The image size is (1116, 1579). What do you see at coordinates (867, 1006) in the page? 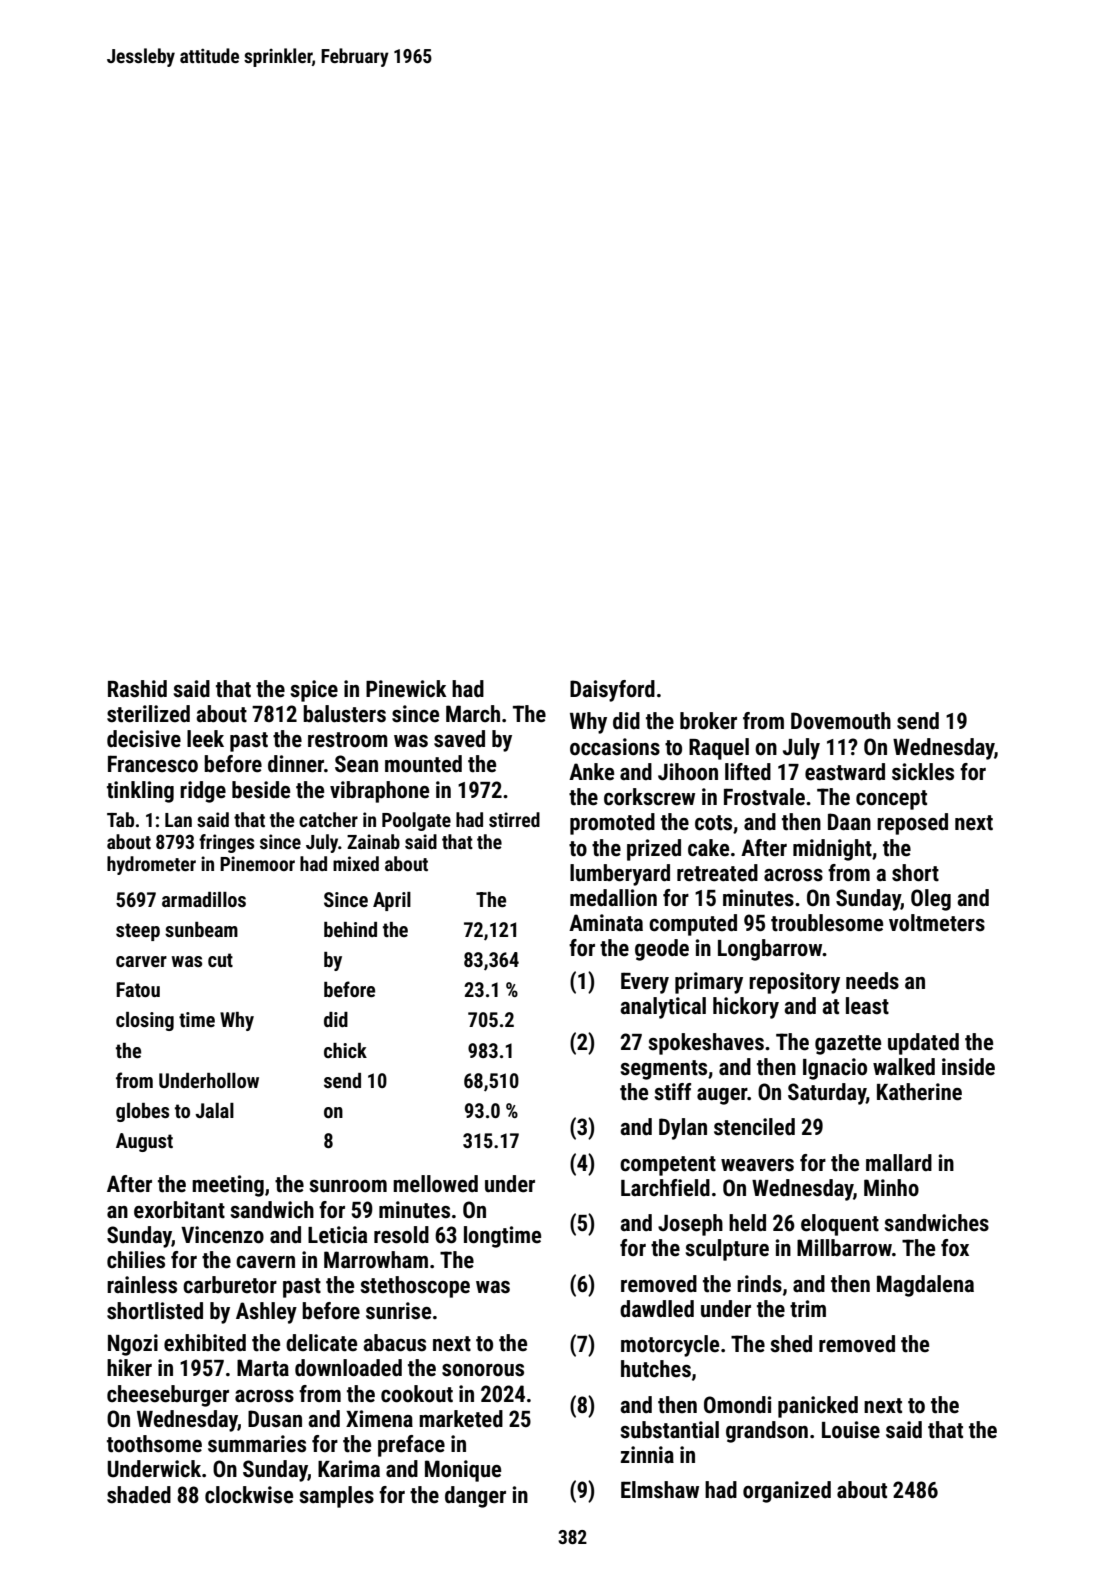
I see `least` at bounding box center [867, 1006].
